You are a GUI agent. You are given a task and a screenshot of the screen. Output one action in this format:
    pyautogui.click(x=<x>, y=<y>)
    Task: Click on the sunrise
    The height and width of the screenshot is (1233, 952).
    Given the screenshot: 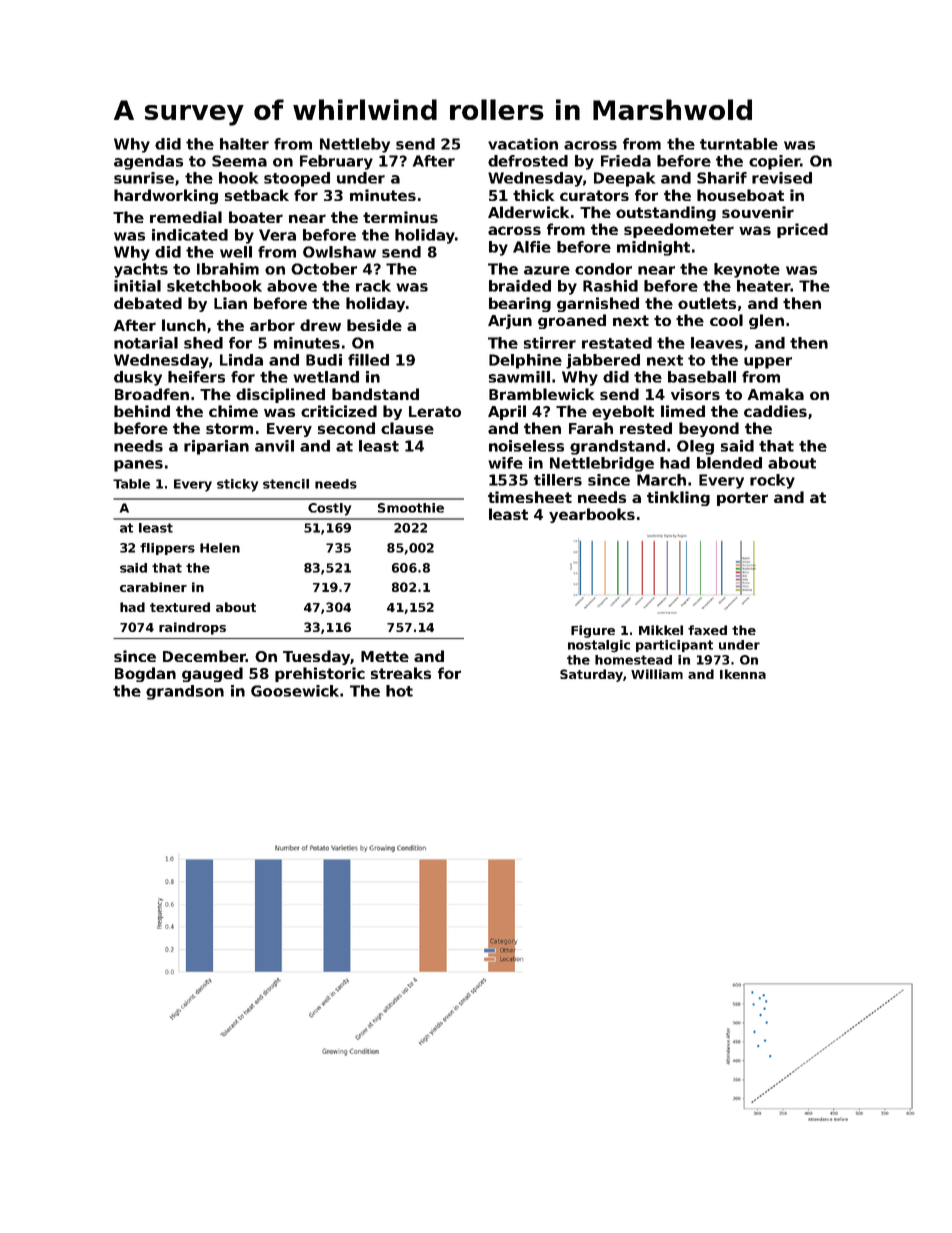 What is the action you would take?
    pyautogui.click(x=144, y=178)
